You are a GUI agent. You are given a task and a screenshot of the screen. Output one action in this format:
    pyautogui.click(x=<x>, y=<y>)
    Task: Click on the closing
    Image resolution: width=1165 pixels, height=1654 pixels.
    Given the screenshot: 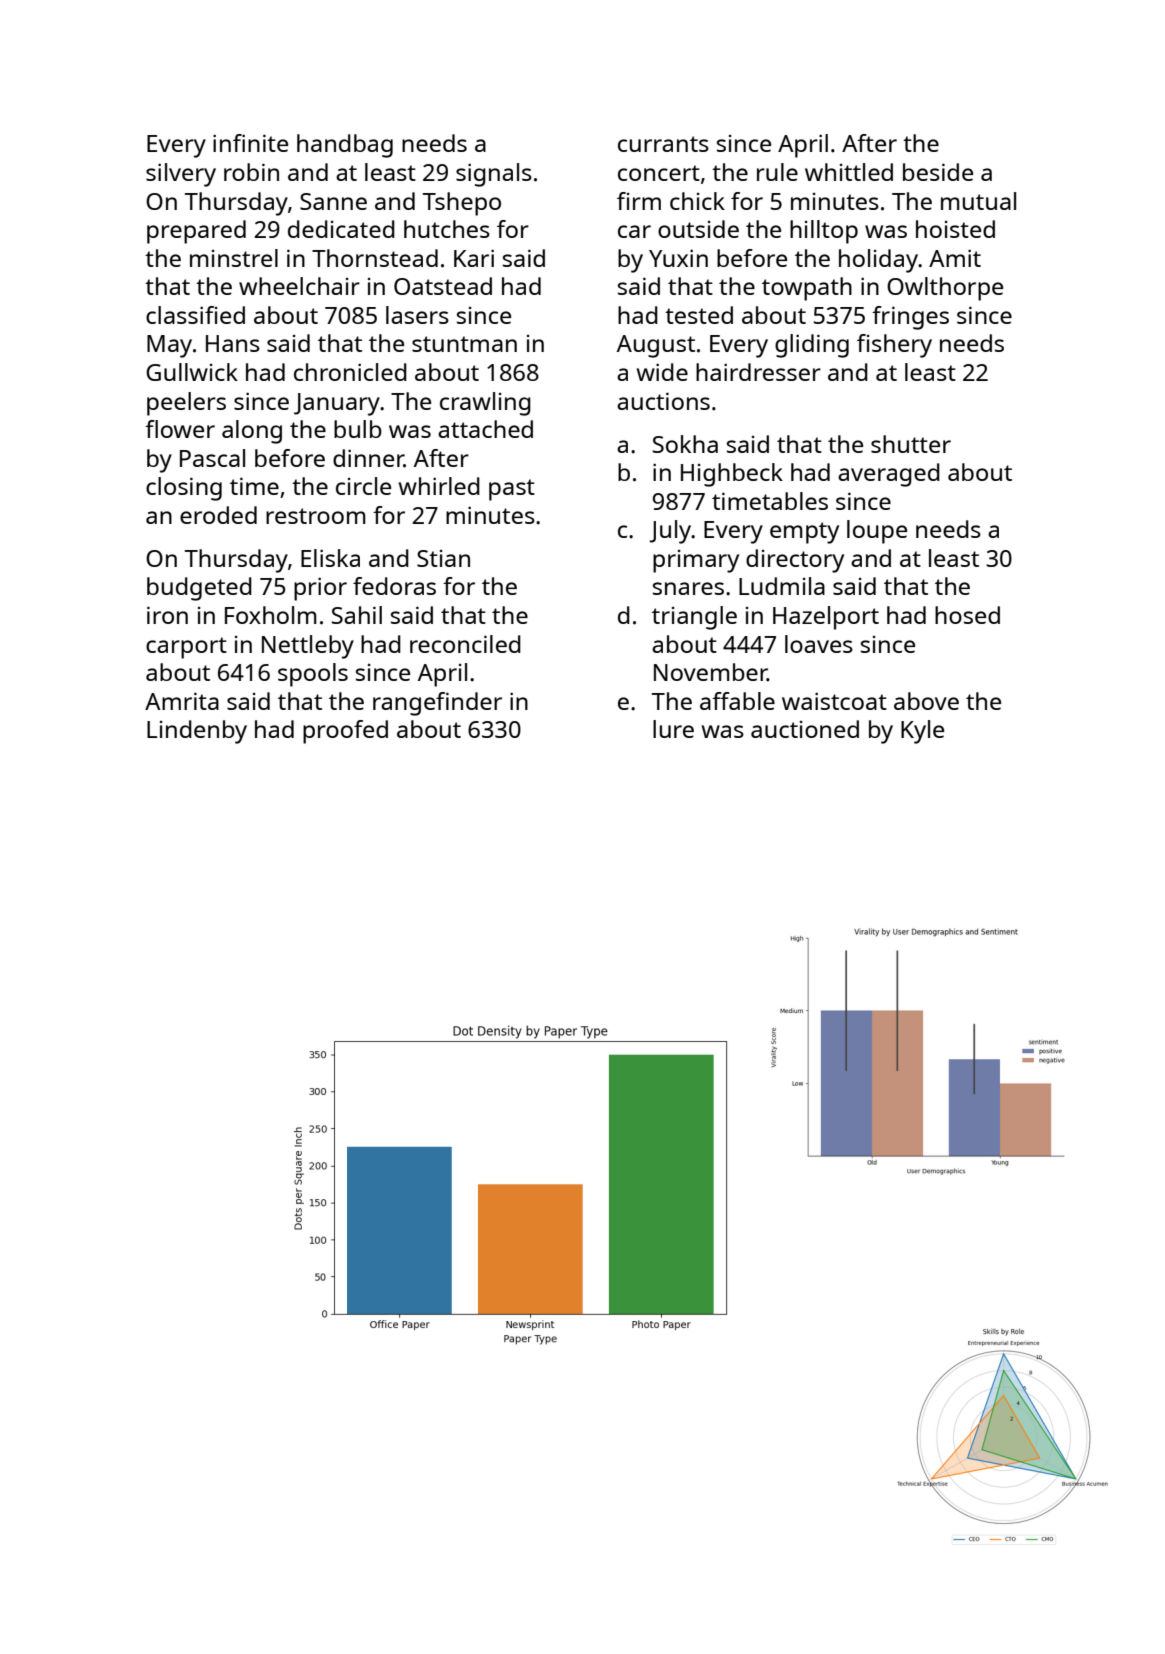 What is the action you would take?
    pyautogui.click(x=184, y=489)
